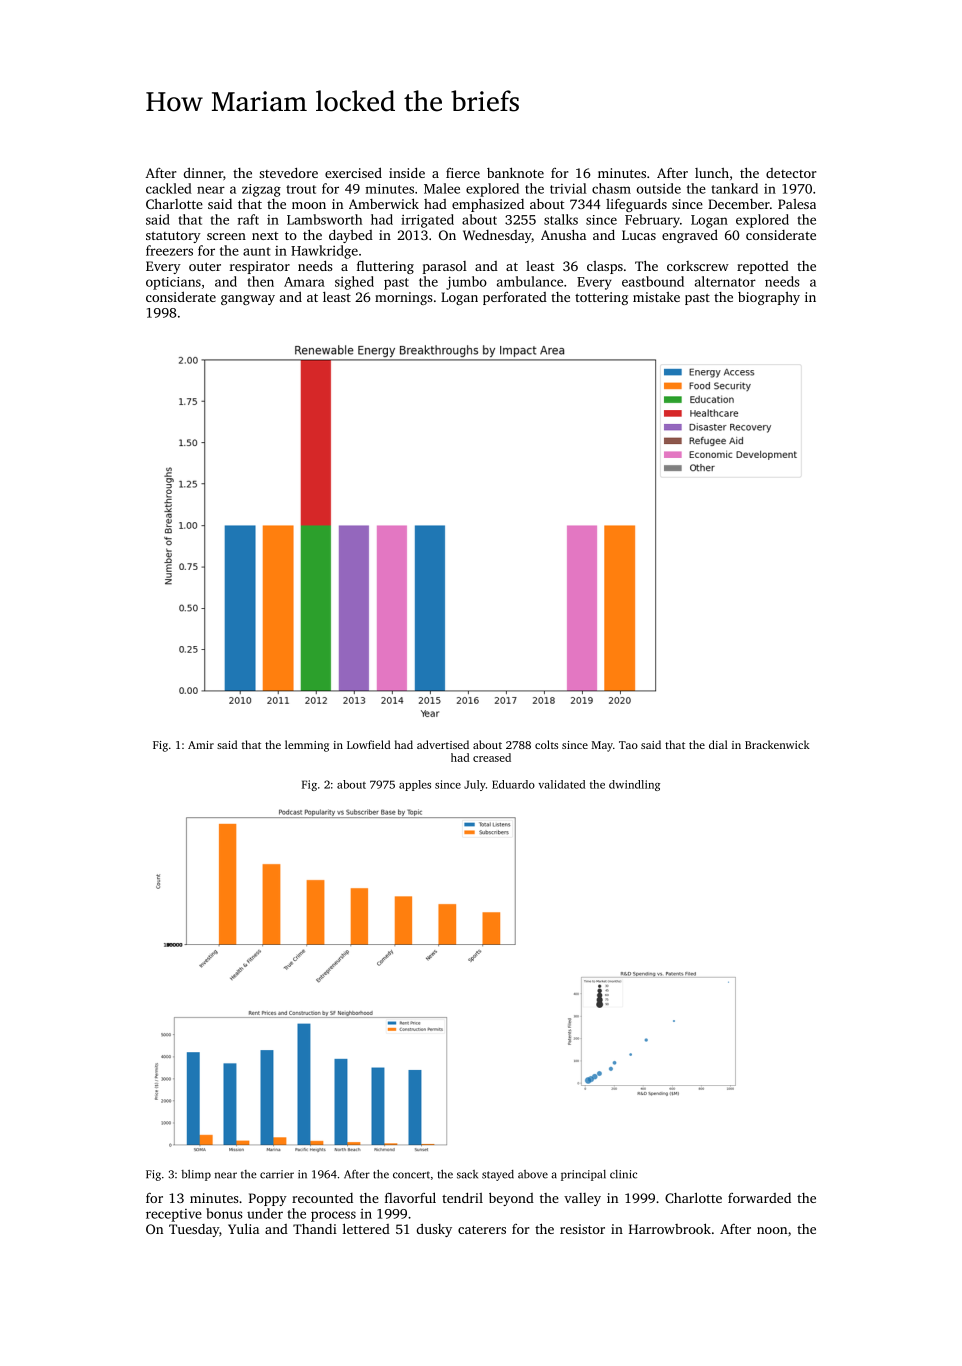 This screenshot has height=1366, width=962. What do you see at coordinates (769, 298) in the screenshot?
I see `biography` at bounding box center [769, 298].
